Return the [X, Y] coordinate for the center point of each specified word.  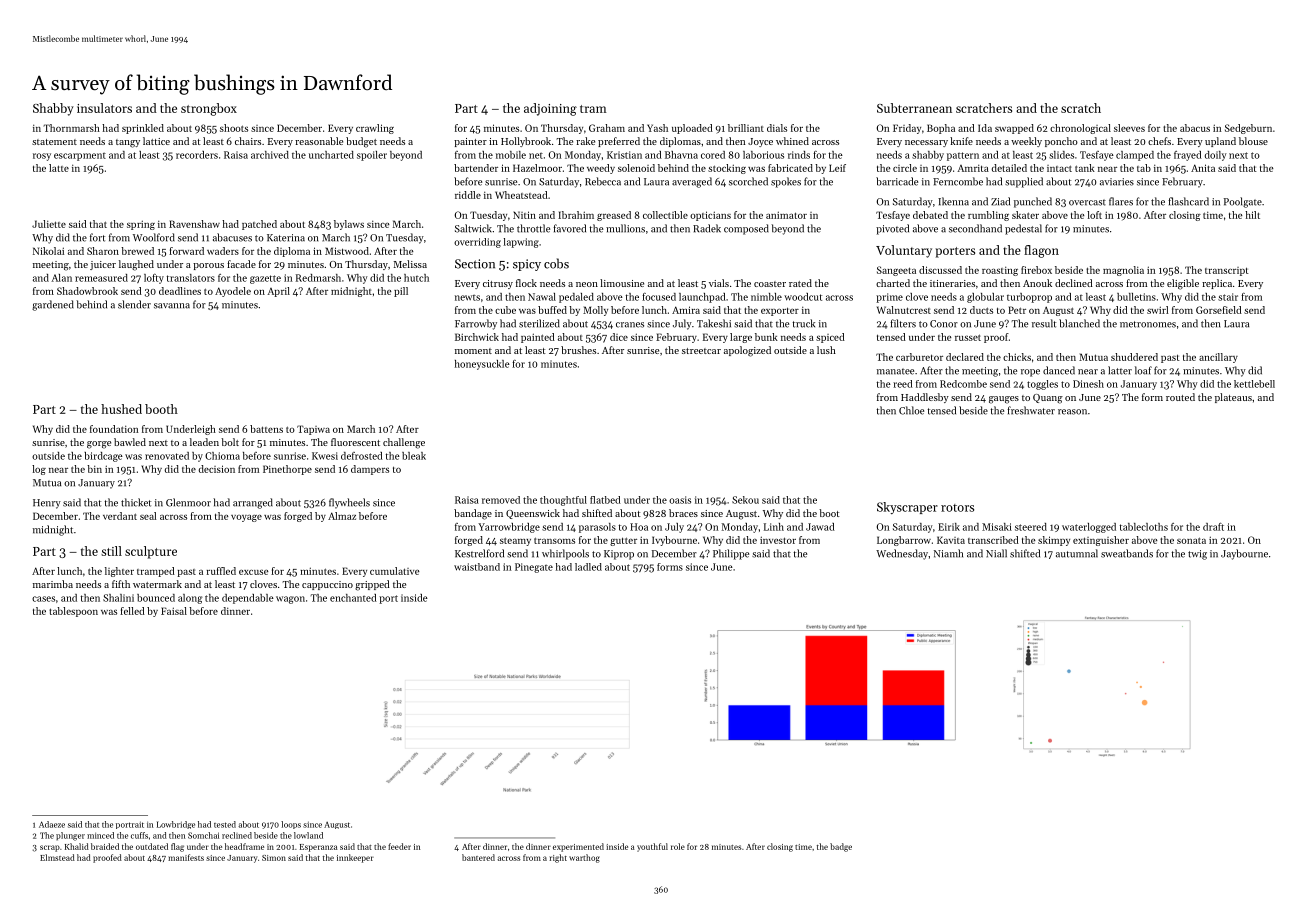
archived [270, 155]
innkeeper [355, 858]
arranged [253, 503]
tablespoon [73, 612]
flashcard [1188, 201]
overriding [477, 243]
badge [841, 847]
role [678, 846]
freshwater [1031, 410]
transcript [1227, 271]
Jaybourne [1244, 554]
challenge [404, 443]
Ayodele [233, 292]
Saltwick [473, 228]
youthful [652, 847]
